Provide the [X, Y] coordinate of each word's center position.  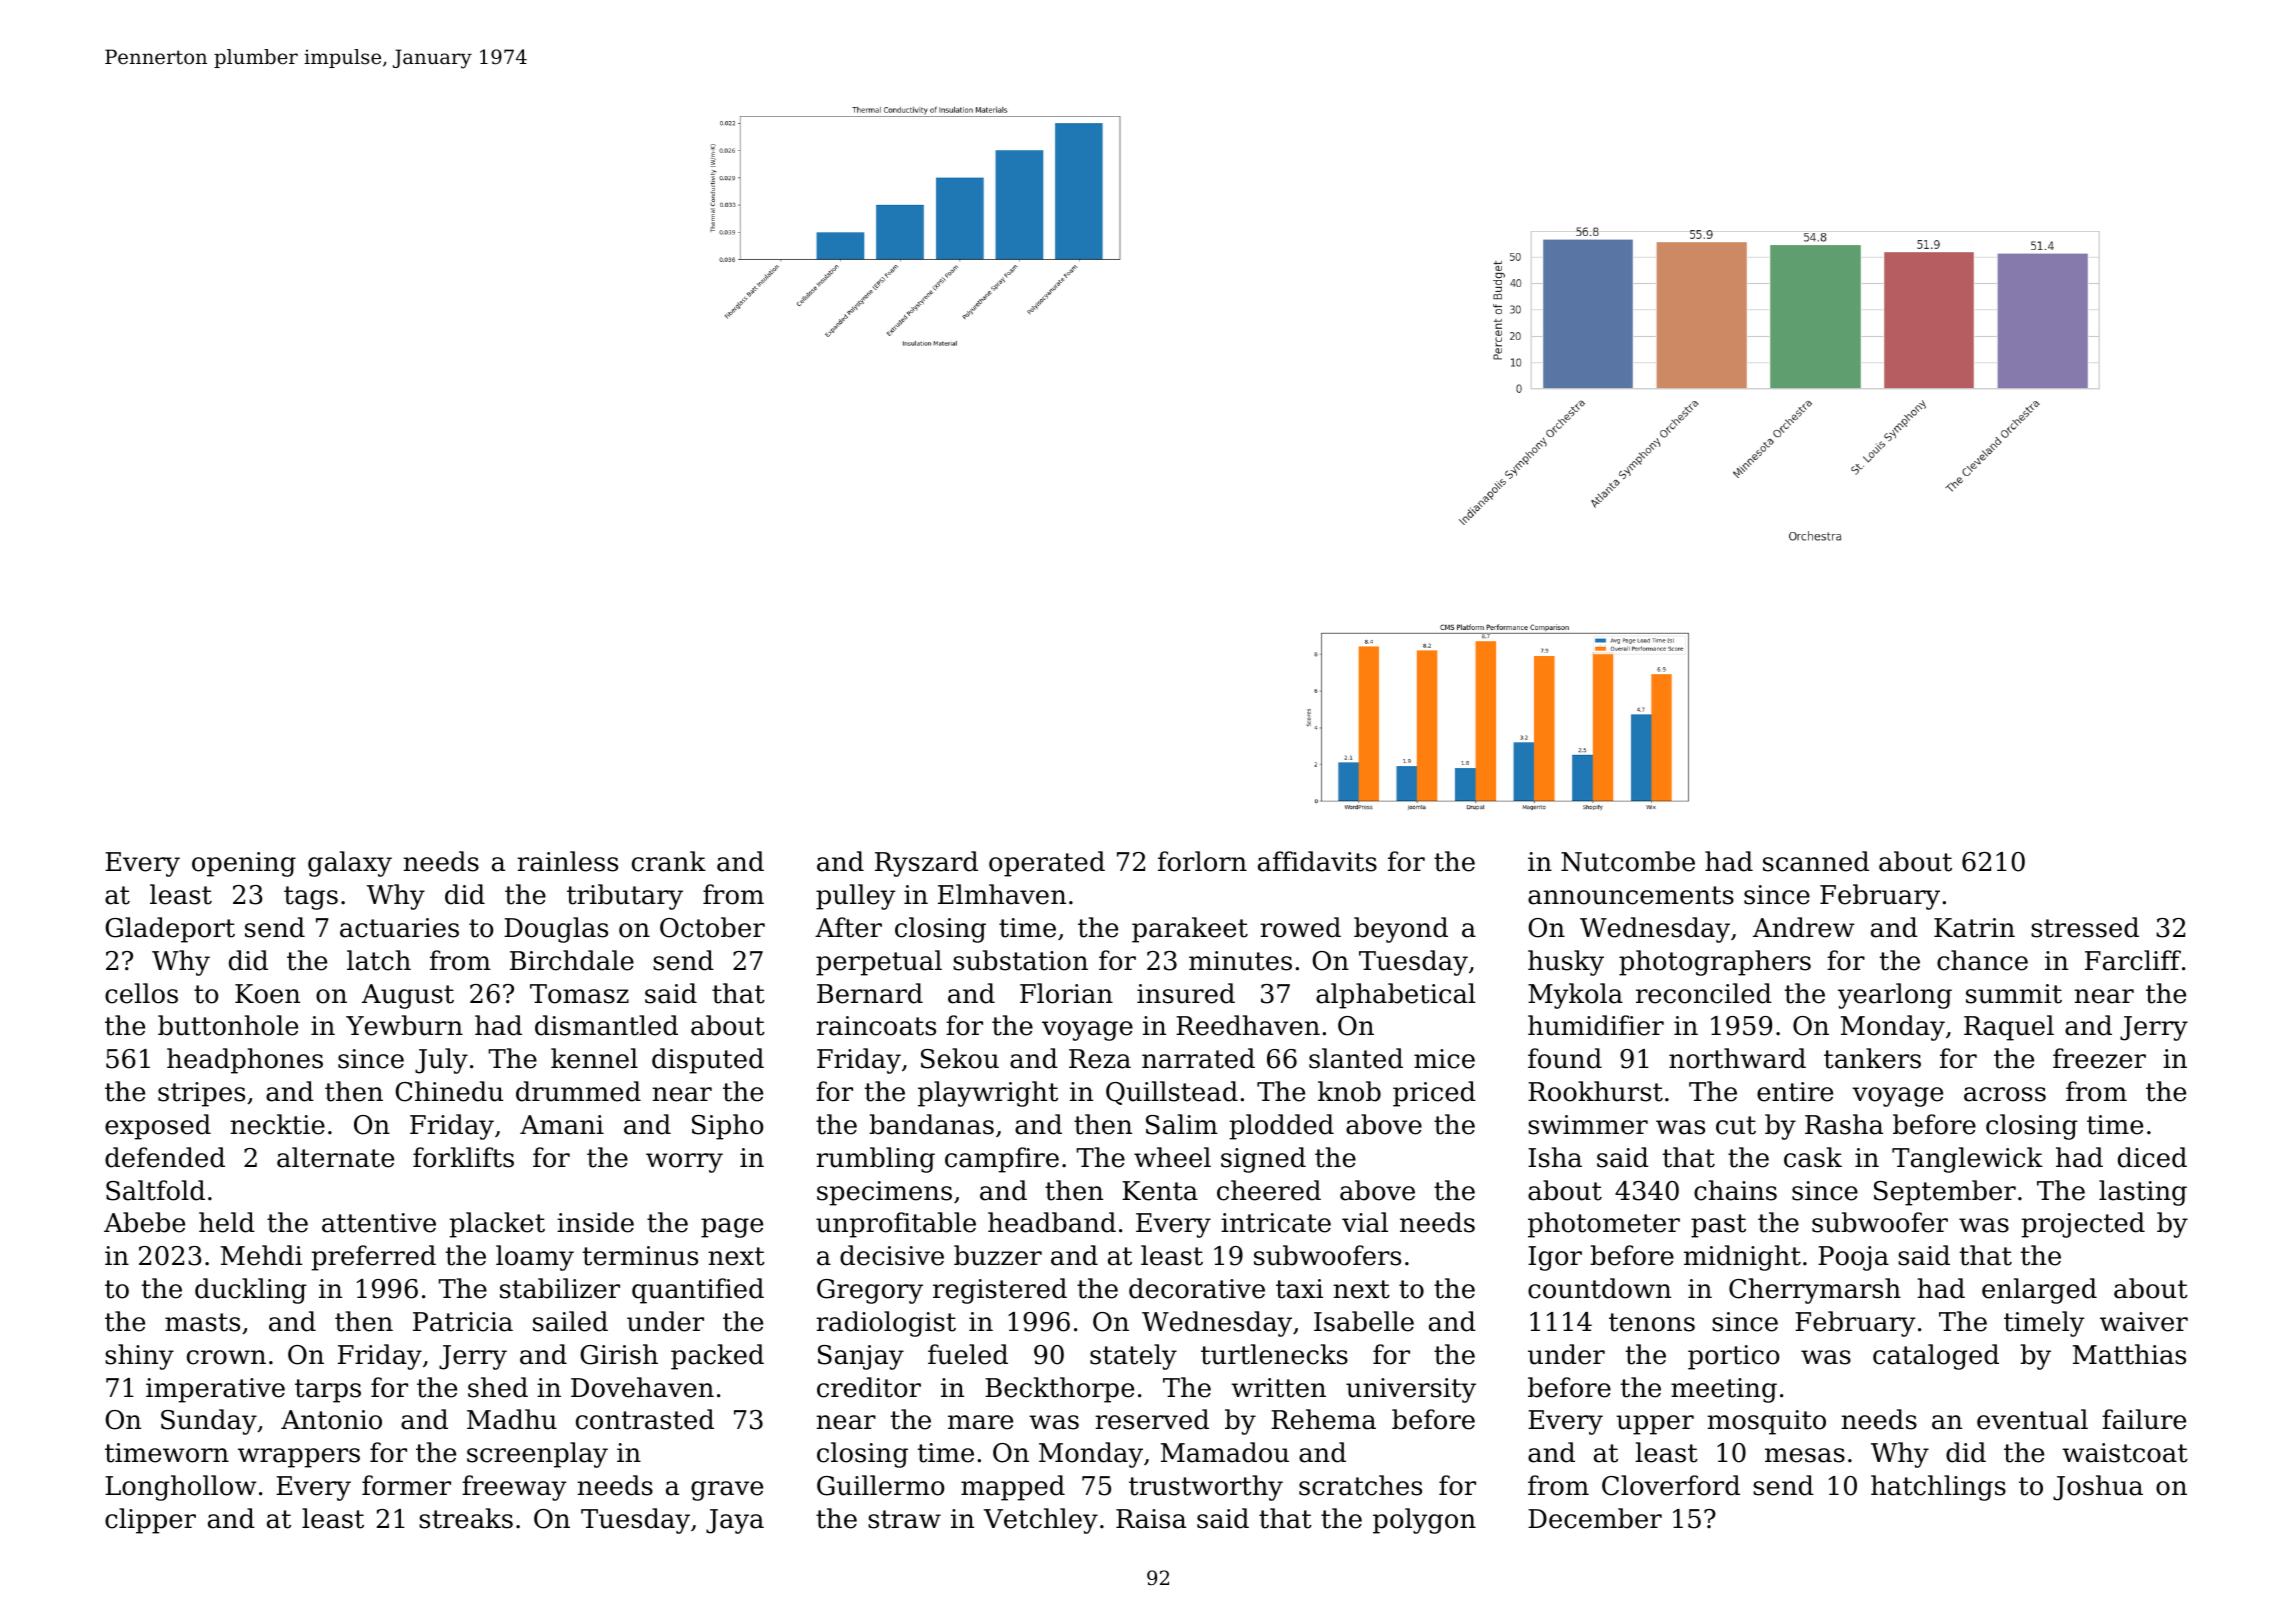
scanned [1816, 861]
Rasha [1844, 1124]
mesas [1805, 1455]
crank [669, 861]
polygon [1424, 1521]
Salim [1182, 1124]
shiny [139, 1357]
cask [1813, 1157]
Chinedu [449, 1091]
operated [1047, 864]
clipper [150, 1521]
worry [684, 1163]
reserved [1152, 1419]
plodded [1282, 1127]
